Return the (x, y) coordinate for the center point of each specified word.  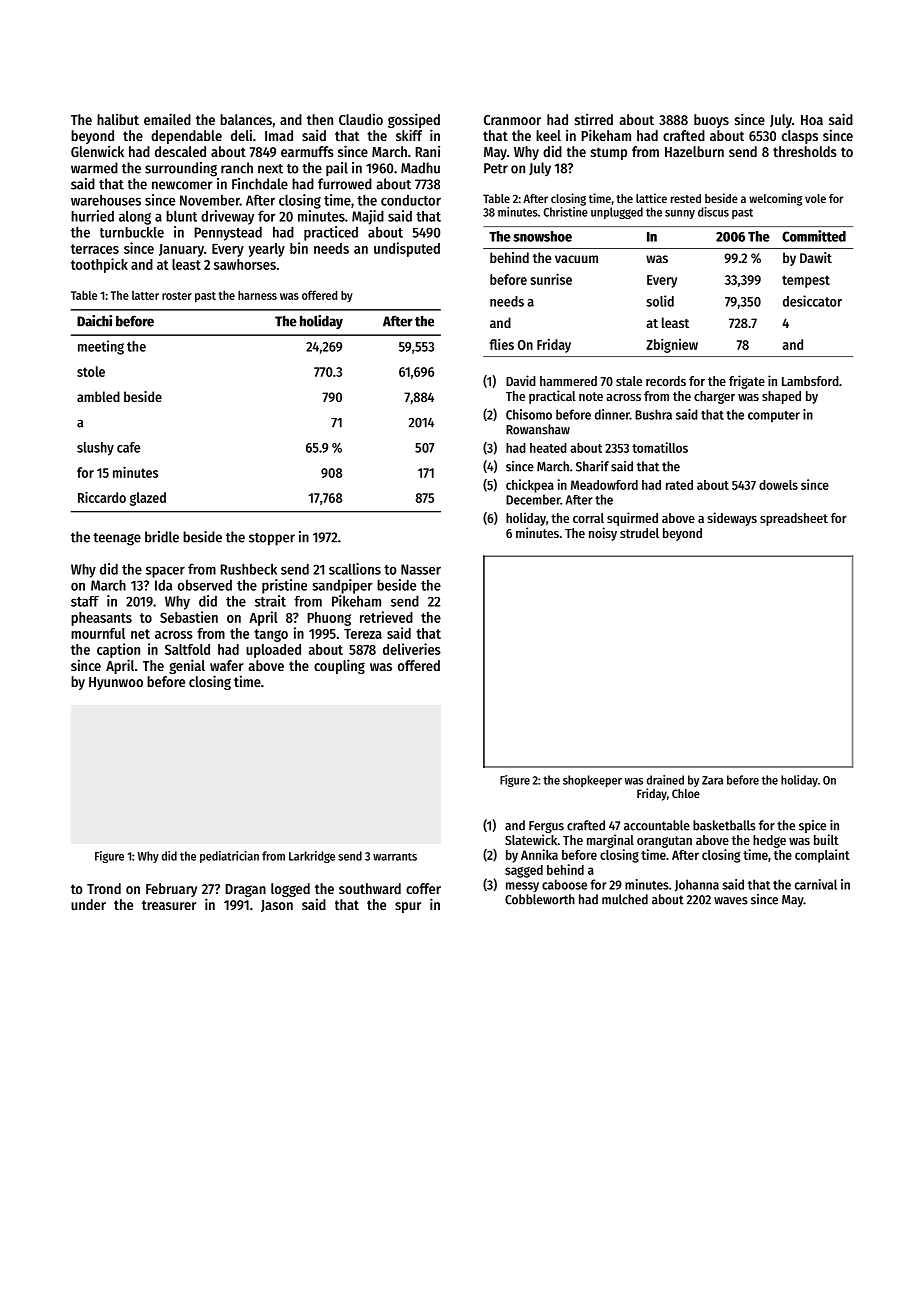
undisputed (407, 249)
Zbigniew (672, 345)
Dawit (816, 257)
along (135, 217)
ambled (98, 396)
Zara (712, 780)
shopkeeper (592, 781)
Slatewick (531, 839)
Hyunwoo (116, 683)
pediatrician (229, 857)
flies (501, 344)
